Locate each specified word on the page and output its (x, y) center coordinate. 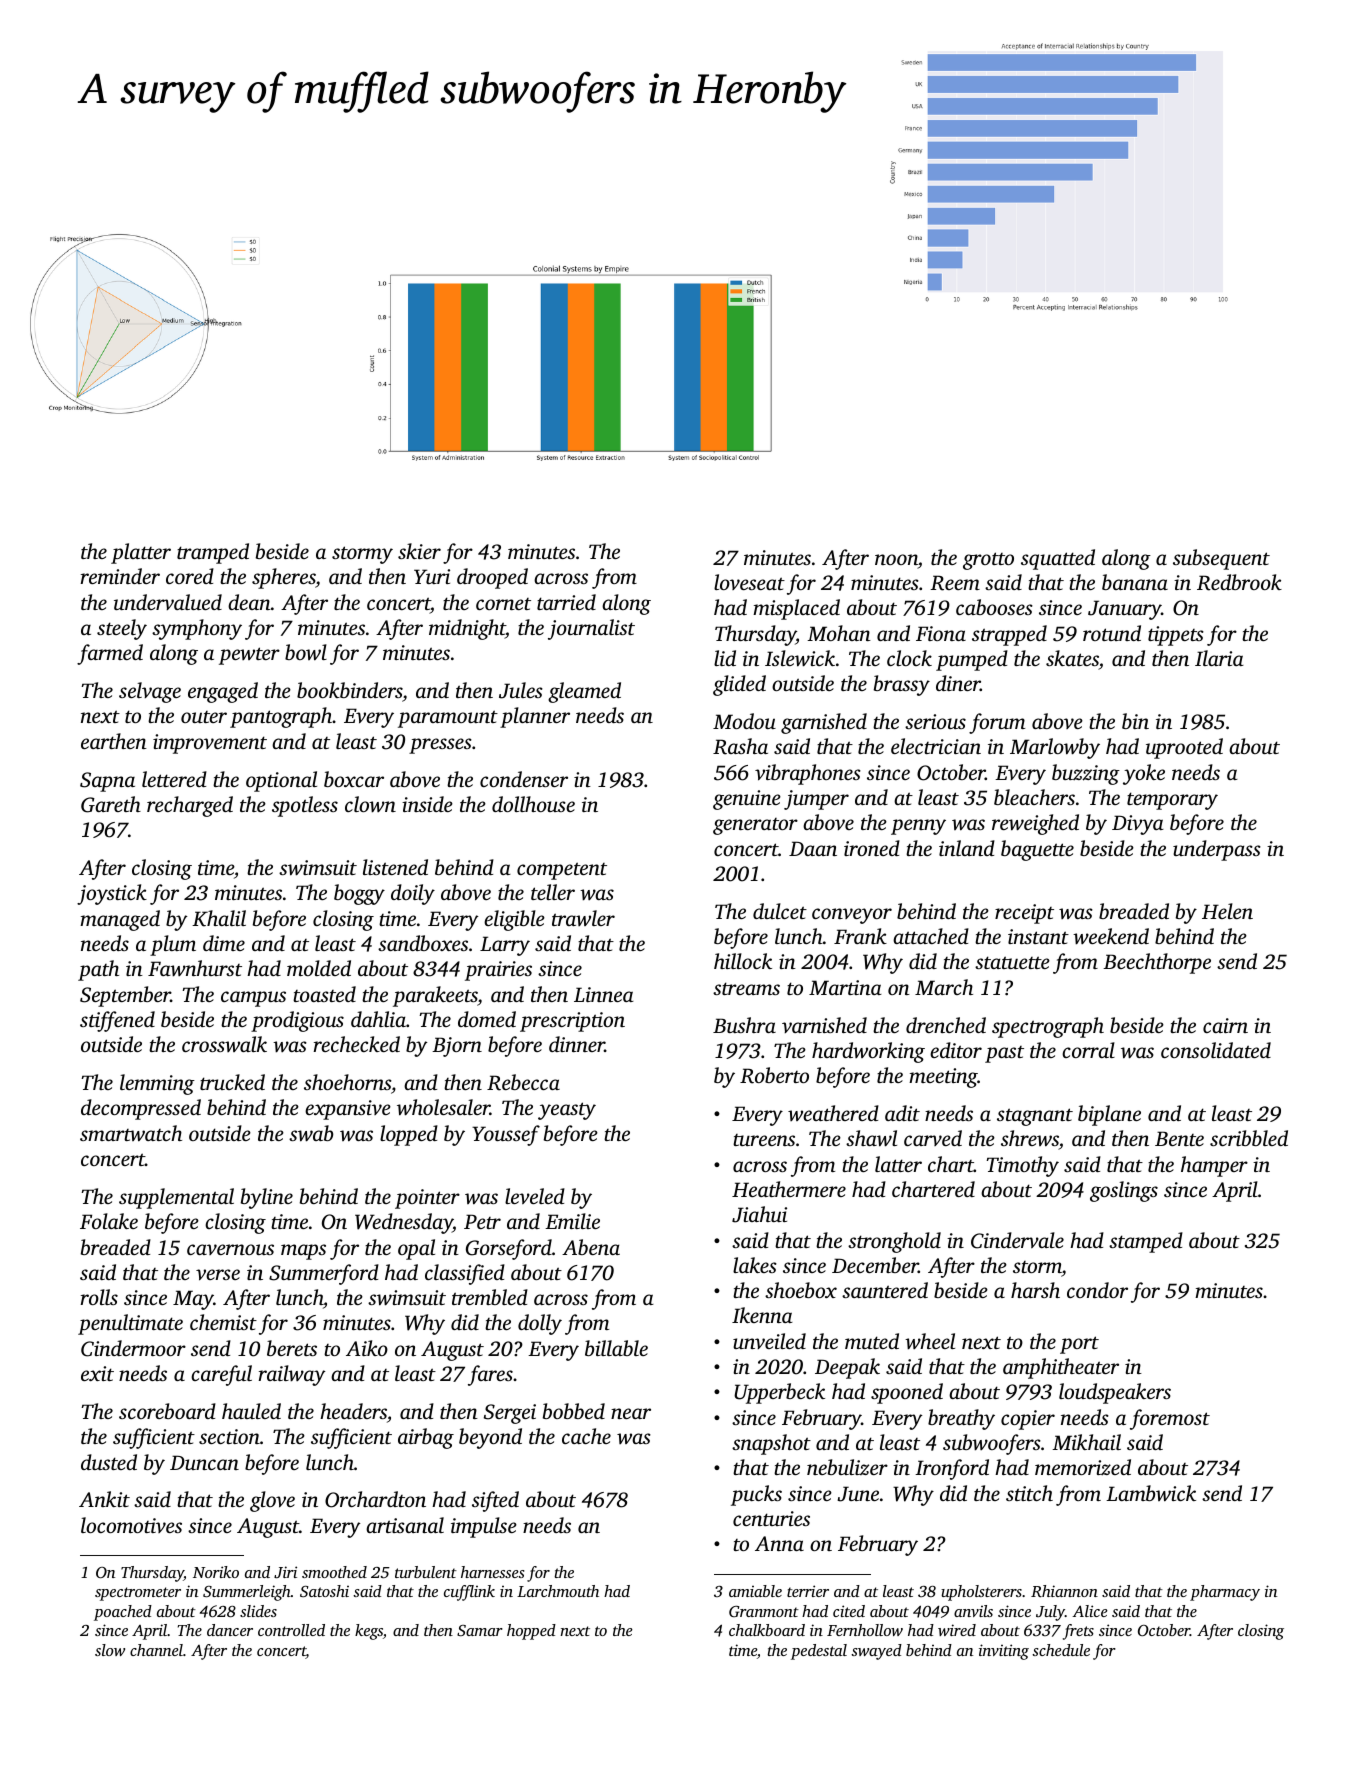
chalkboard (767, 1630)
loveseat (749, 582)
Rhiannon (1064, 1591)
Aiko (367, 1348)
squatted (1058, 559)
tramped (213, 553)
